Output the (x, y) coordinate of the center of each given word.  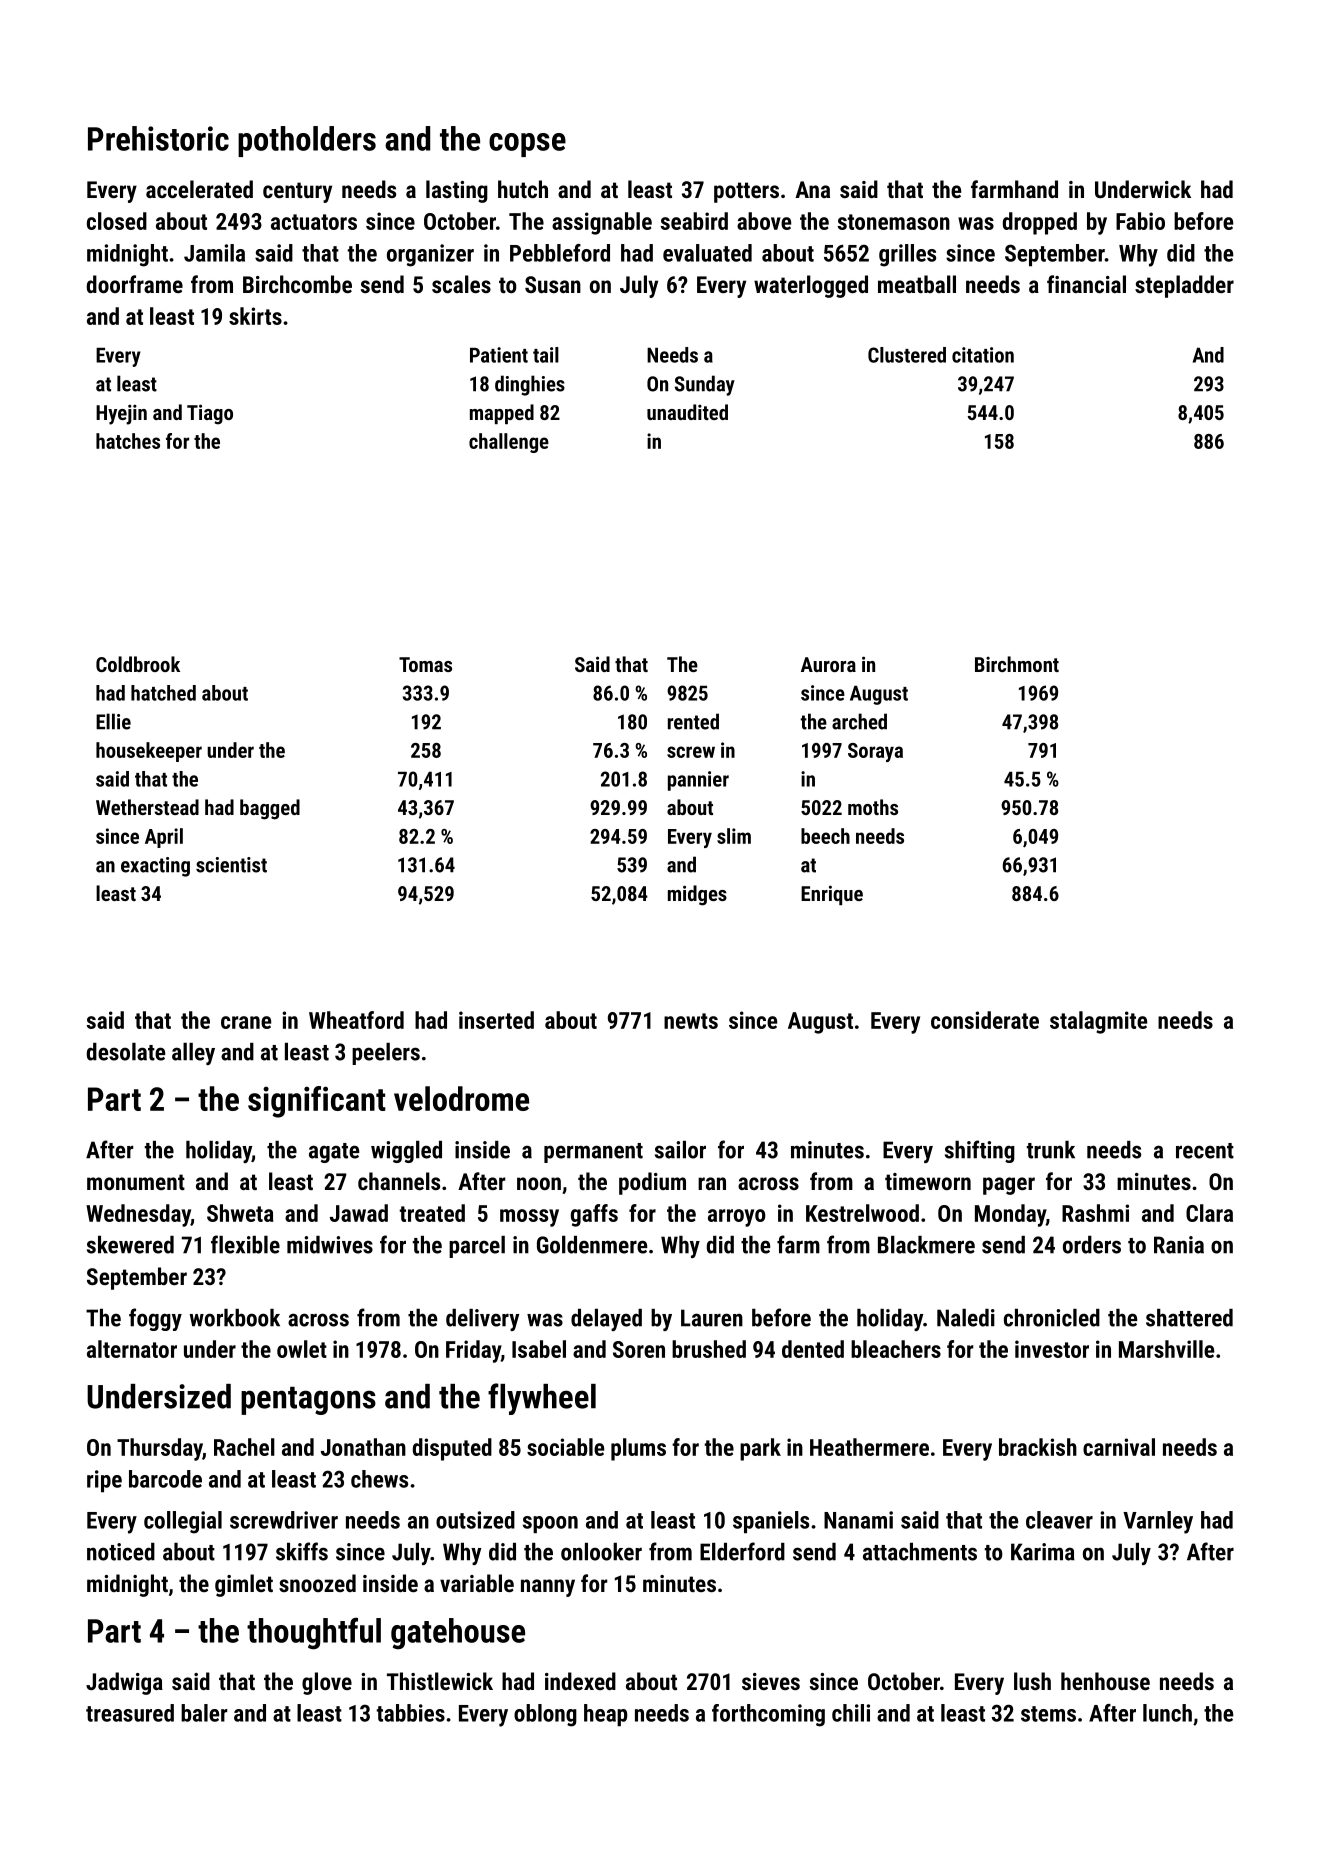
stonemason (893, 222)
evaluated (707, 253)
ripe (104, 1481)
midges (697, 895)
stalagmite (1098, 1022)
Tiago (210, 414)
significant (317, 1102)
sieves (771, 1681)
